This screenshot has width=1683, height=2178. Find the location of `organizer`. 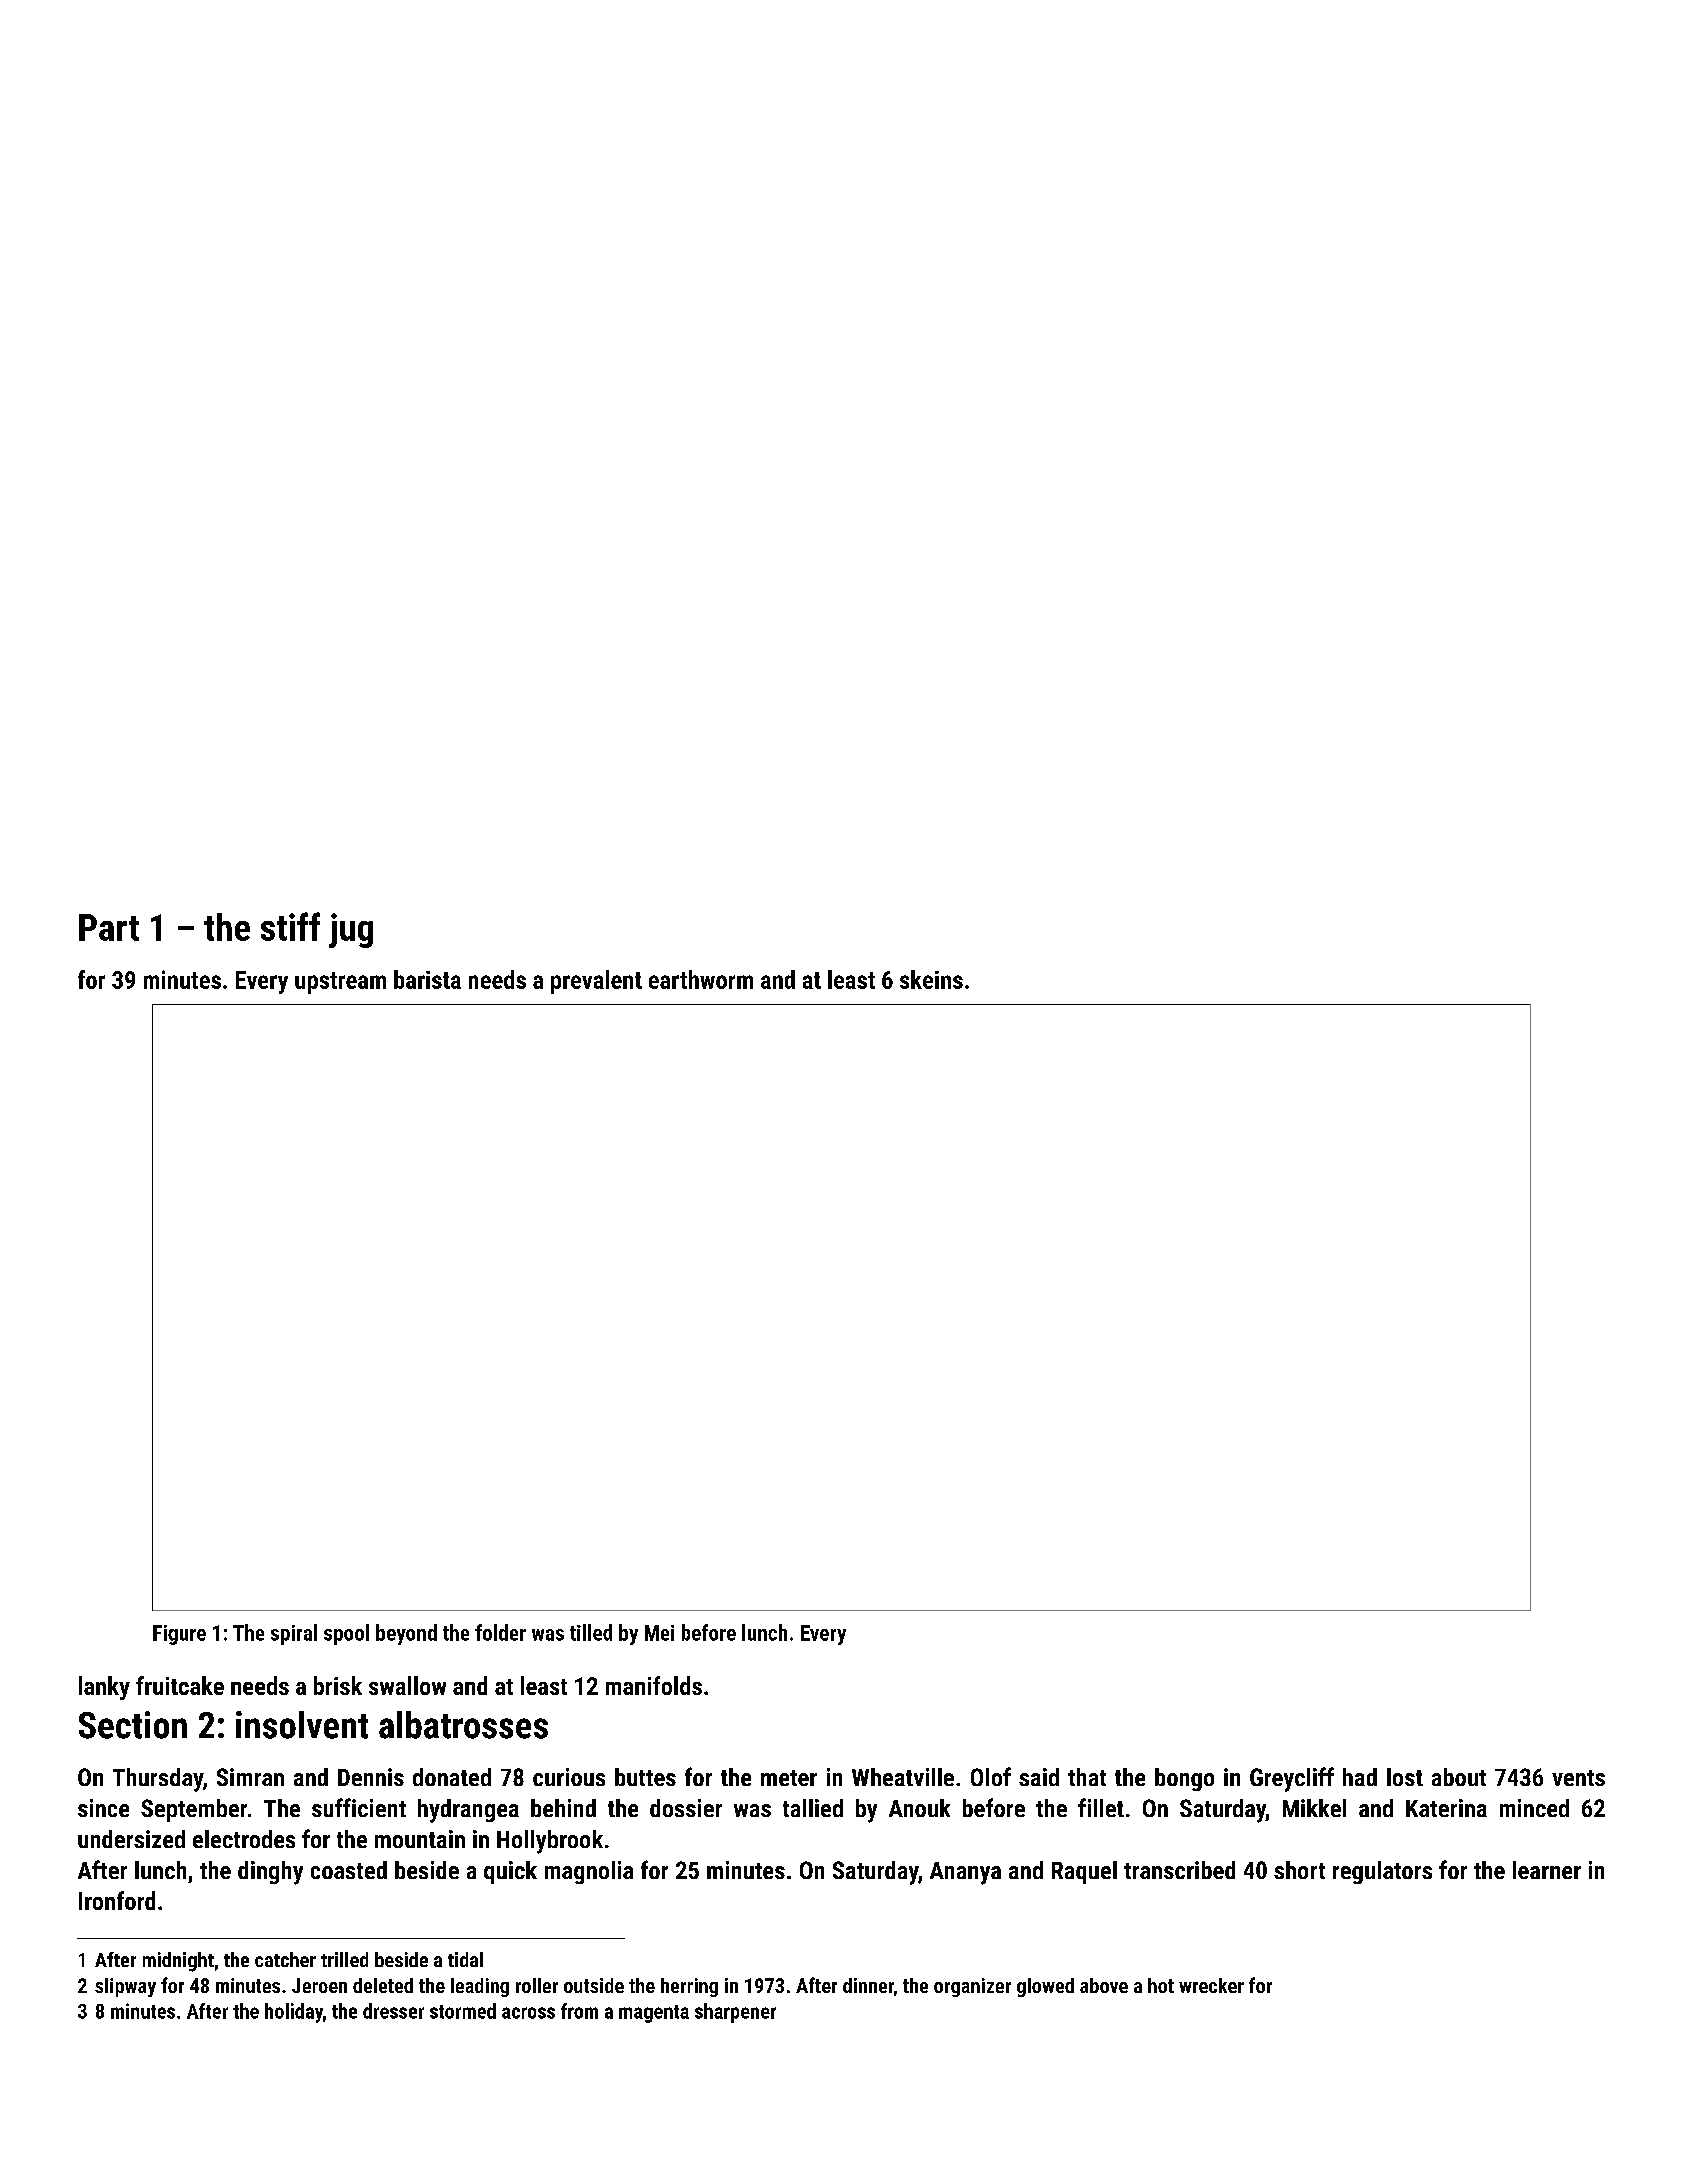

organizer is located at coordinates (972, 1987).
